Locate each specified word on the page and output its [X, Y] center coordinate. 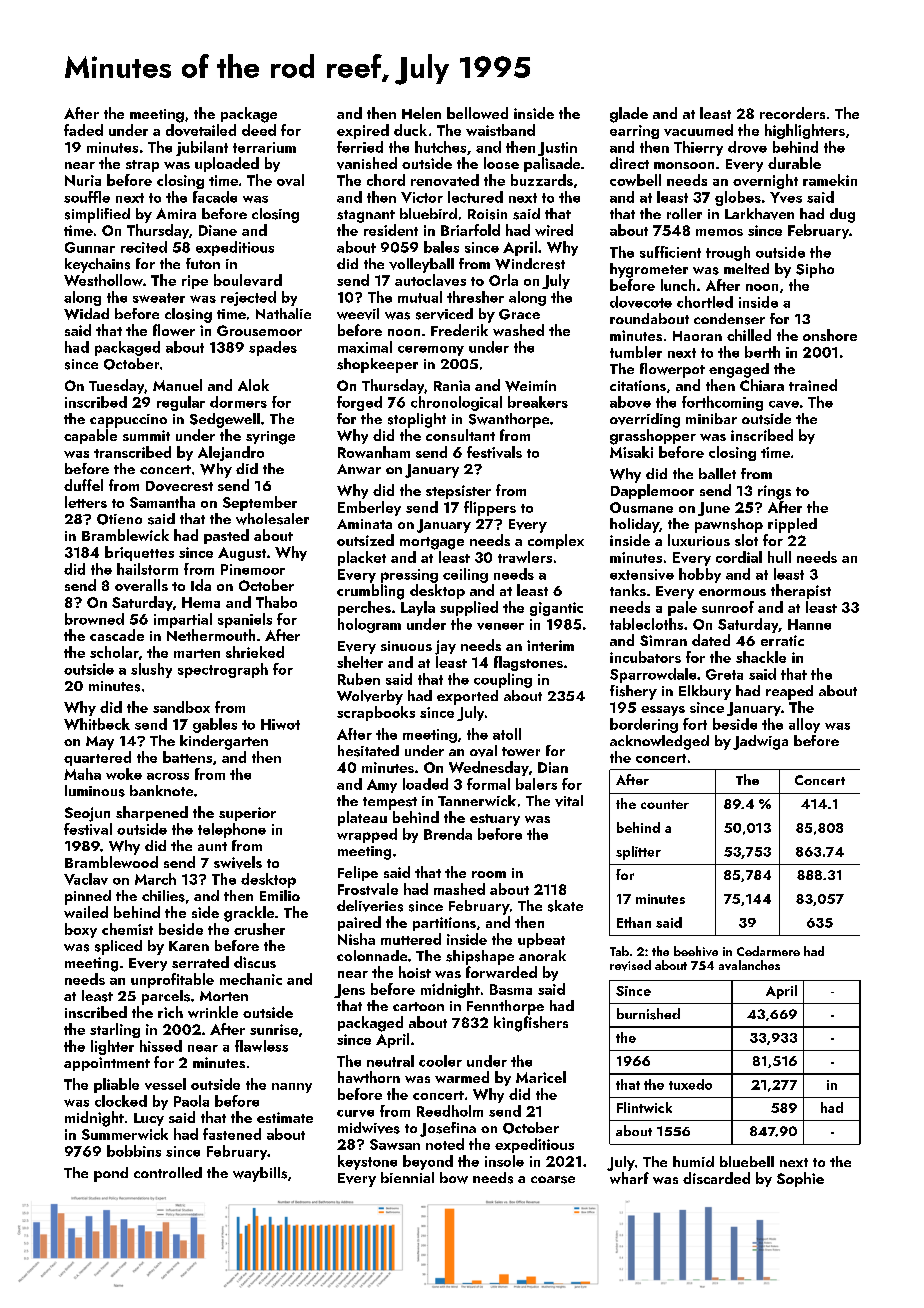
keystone [367, 1162]
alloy [804, 725]
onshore [830, 335]
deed [259, 130]
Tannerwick [477, 800]
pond [111, 1174]
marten [197, 653]
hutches [440, 147]
